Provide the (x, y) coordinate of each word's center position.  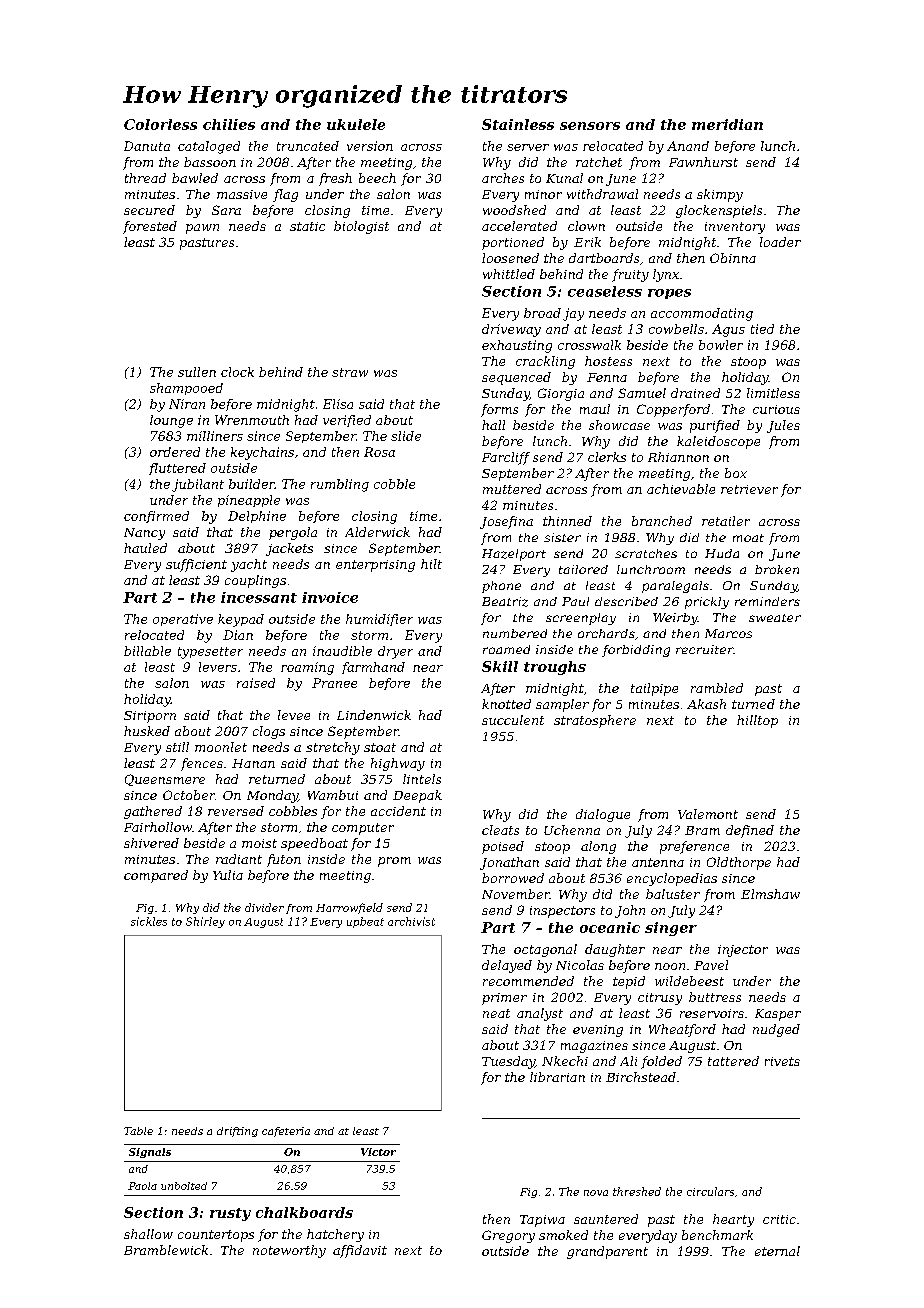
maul (595, 409)
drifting (237, 1132)
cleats (500, 830)
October (189, 795)
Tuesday (508, 1062)
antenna (658, 862)
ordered (175, 452)
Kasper (778, 1015)
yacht (249, 565)
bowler (721, 345)
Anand (688, 146)
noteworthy (289, 1251)
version (370, 146)
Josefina (506, 522)
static (307, 226)
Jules (783, 426)
